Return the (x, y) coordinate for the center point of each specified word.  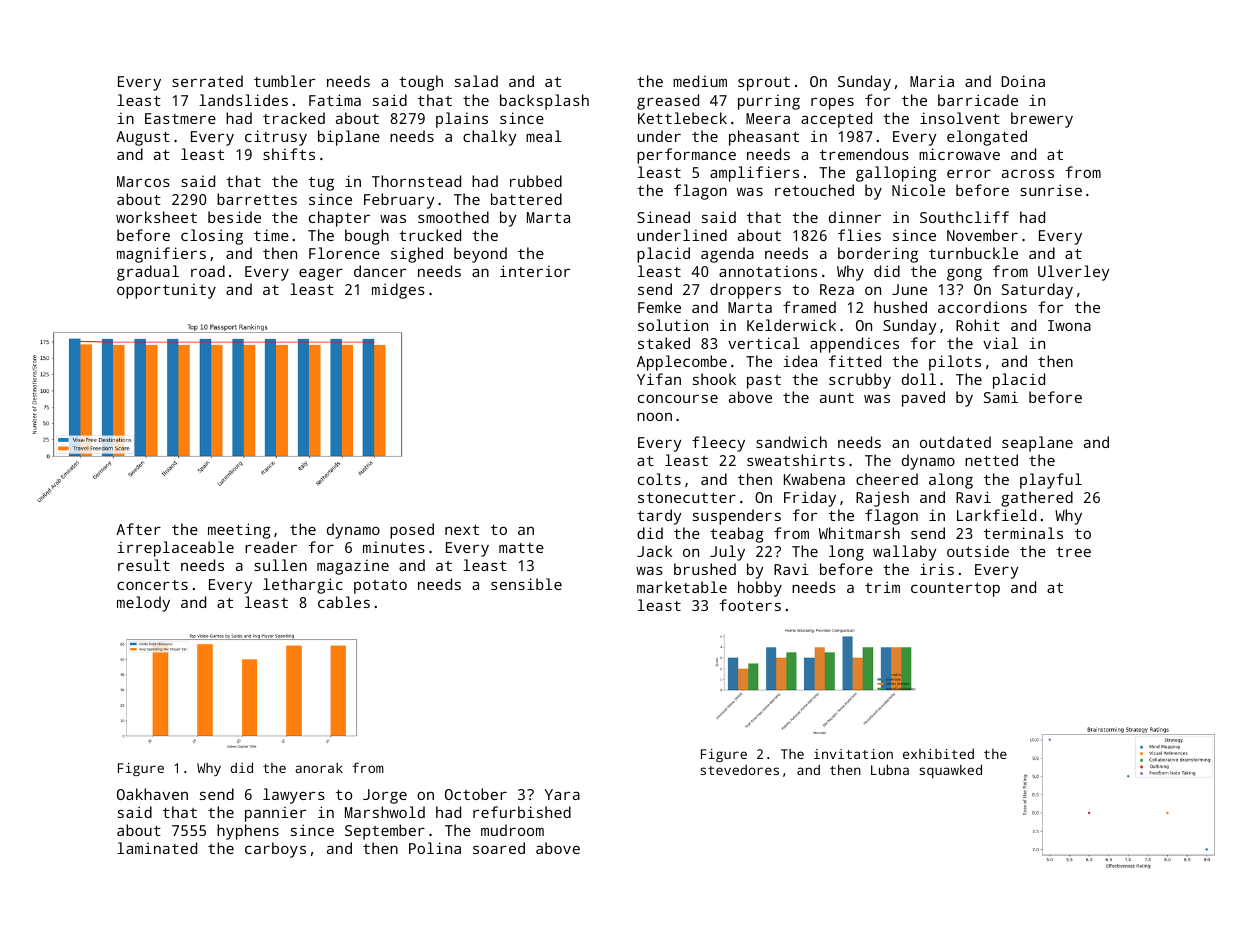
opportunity (166, 291)
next (462, 530)
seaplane (1037, 444)
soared (499, 848)
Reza (837, 289)
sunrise (1051, 190)
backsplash (544, 102)
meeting (239, 531)
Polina (435, 848)
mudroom (512, 830)
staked (664, 343)
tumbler (284, 81)
